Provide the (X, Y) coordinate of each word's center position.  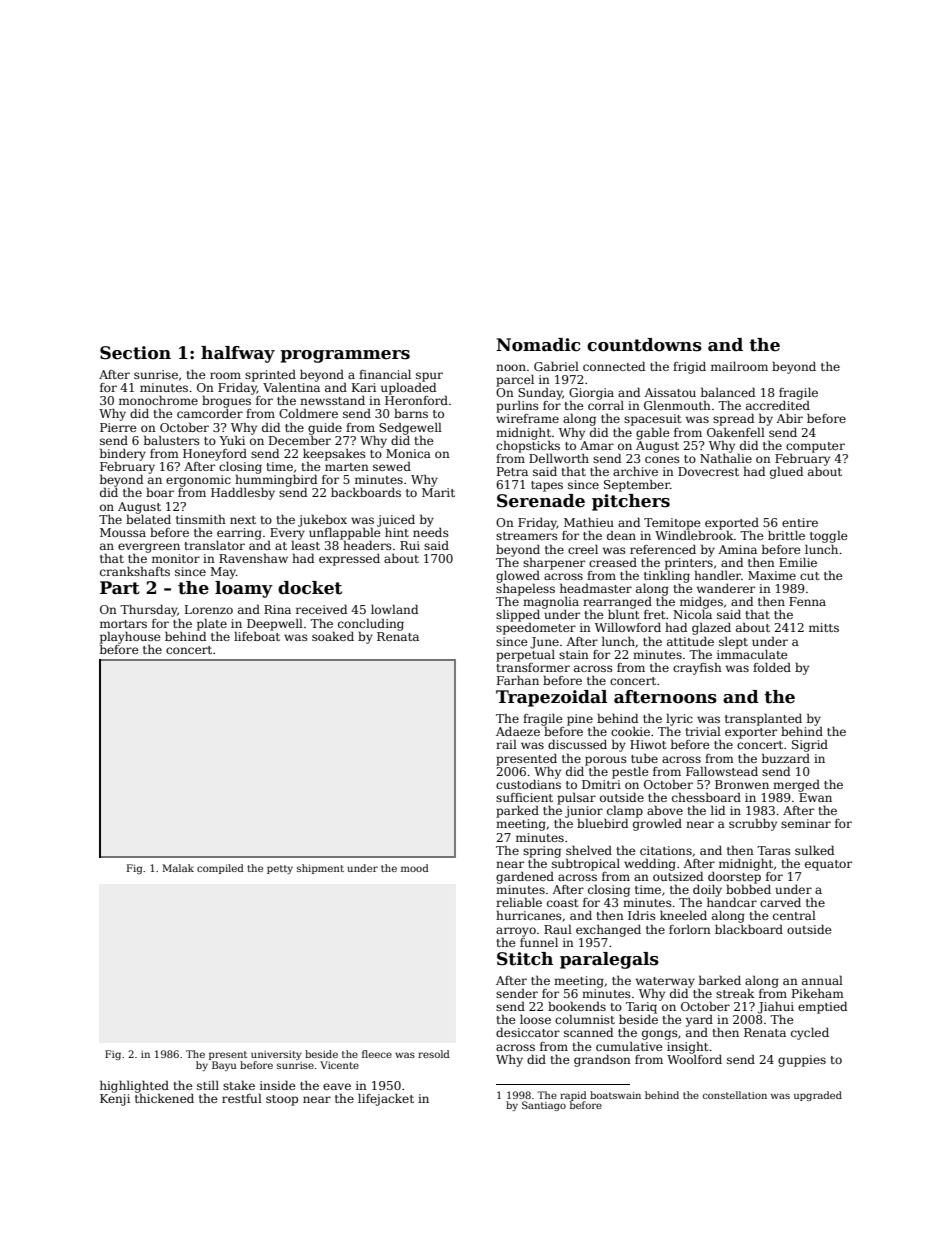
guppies (802, 1061)
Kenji (115, 1100)
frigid (689, 368)
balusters (172, 440)
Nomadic (538, 345)
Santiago (544, 1106)
